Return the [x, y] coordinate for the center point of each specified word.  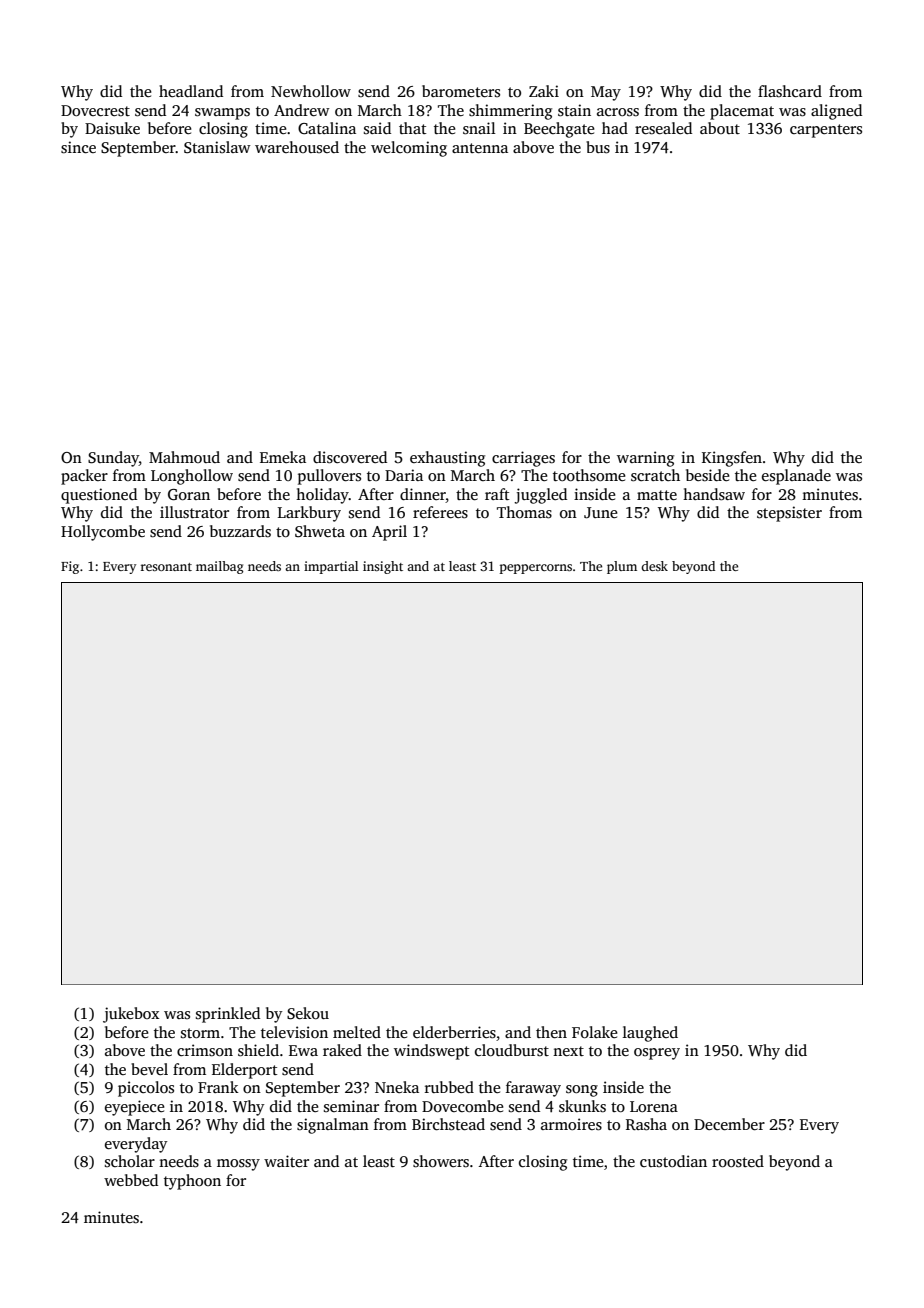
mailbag [219, 567]
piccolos [146, 1089]
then [551, 1032]
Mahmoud [184, 457]
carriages [523, 459]
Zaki [544, 91]
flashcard [790, 91]
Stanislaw [217, 147]
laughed [650, 1034]
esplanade [796, 477]
